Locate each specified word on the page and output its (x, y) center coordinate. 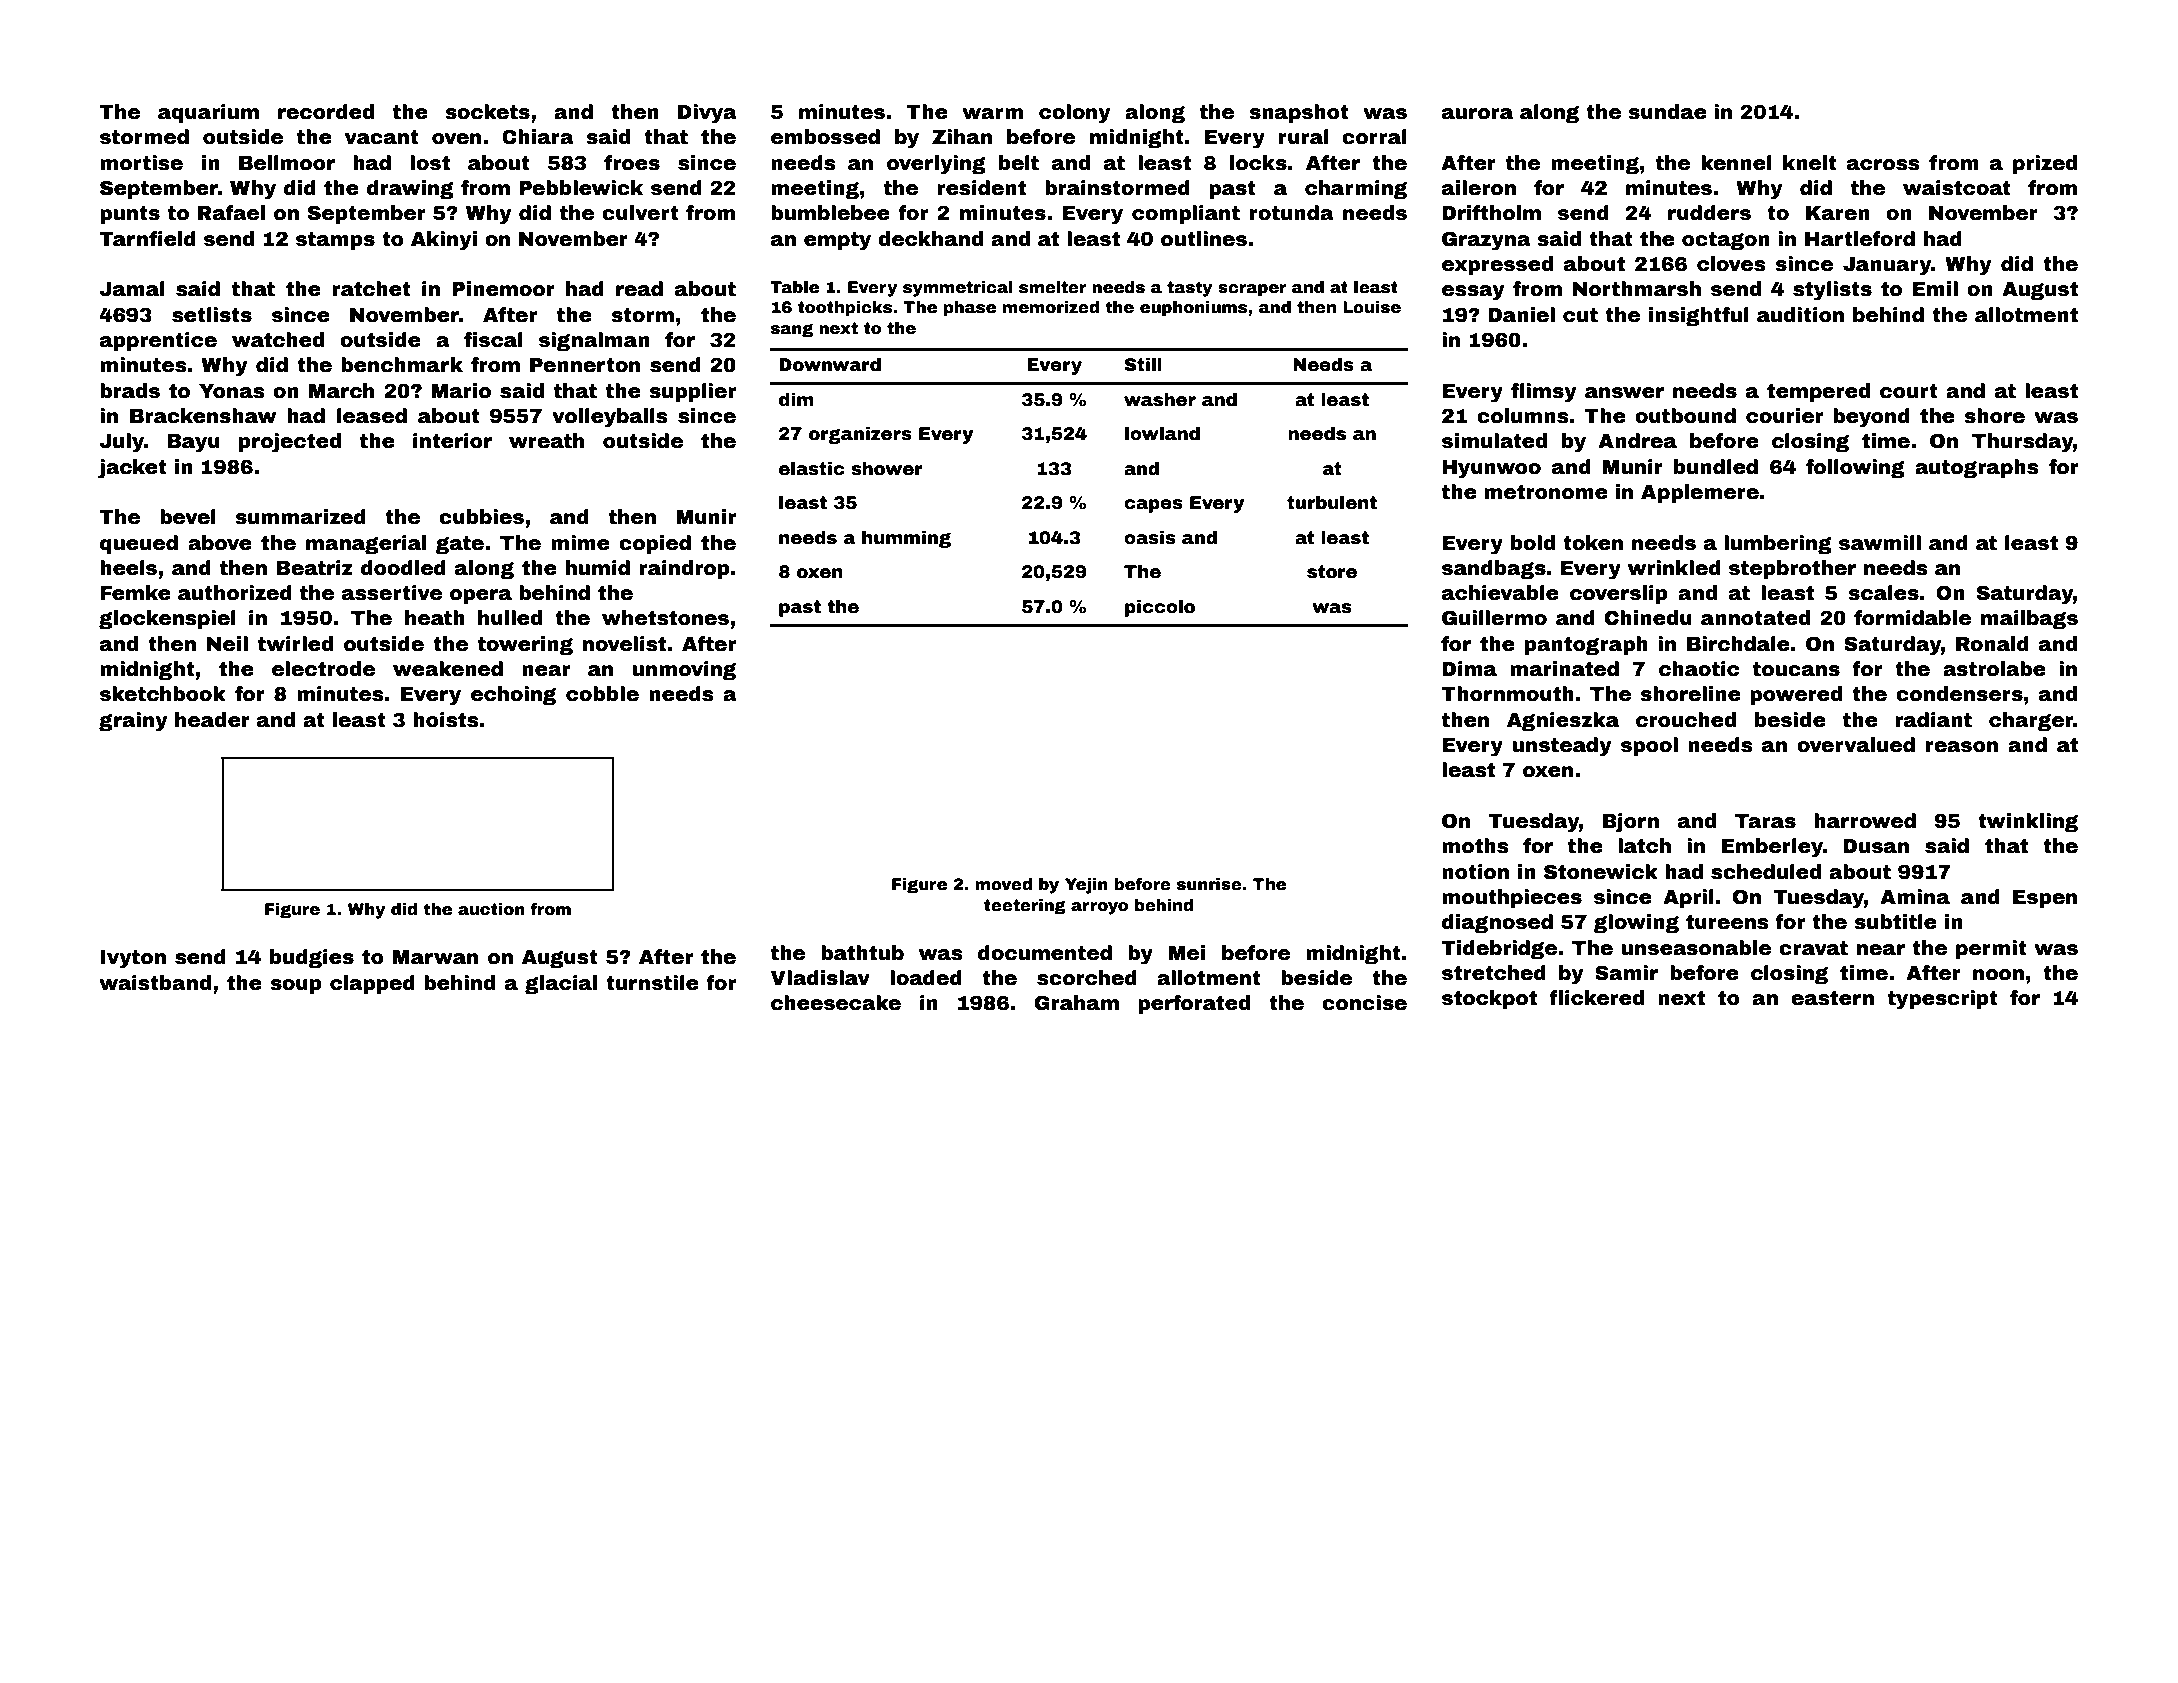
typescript (1943, 1000)
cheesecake (836, 1003)
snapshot (1299, 113)
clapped (372, 984)
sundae (1667, 112)
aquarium (208, 113)
